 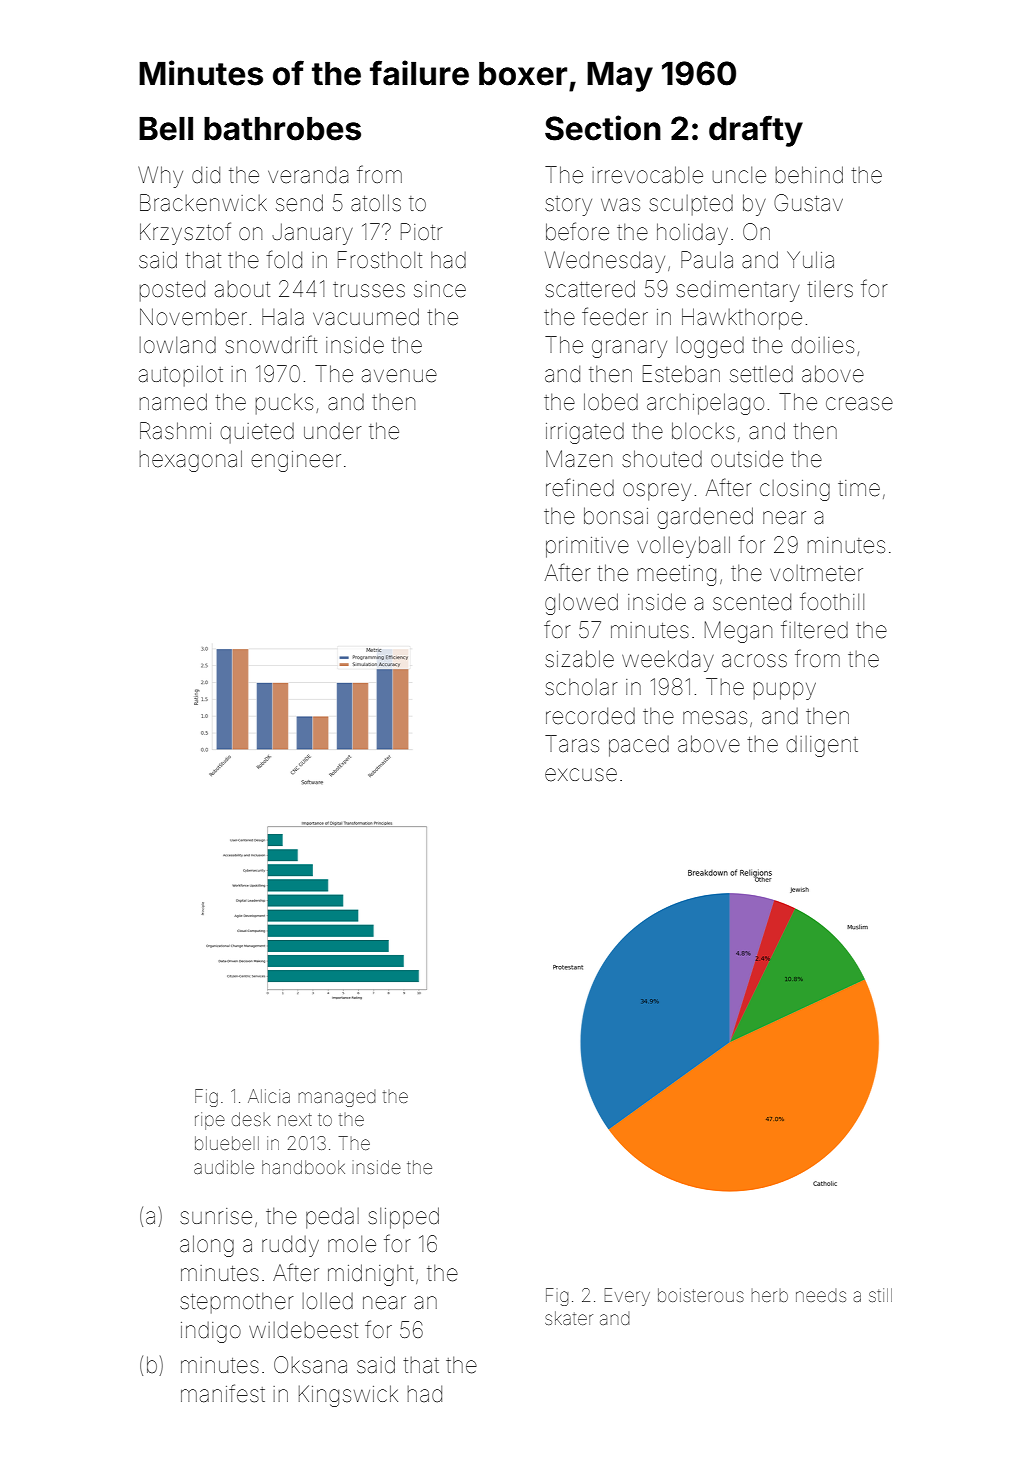 I want to click on next, so click(x=295, y=1119).
